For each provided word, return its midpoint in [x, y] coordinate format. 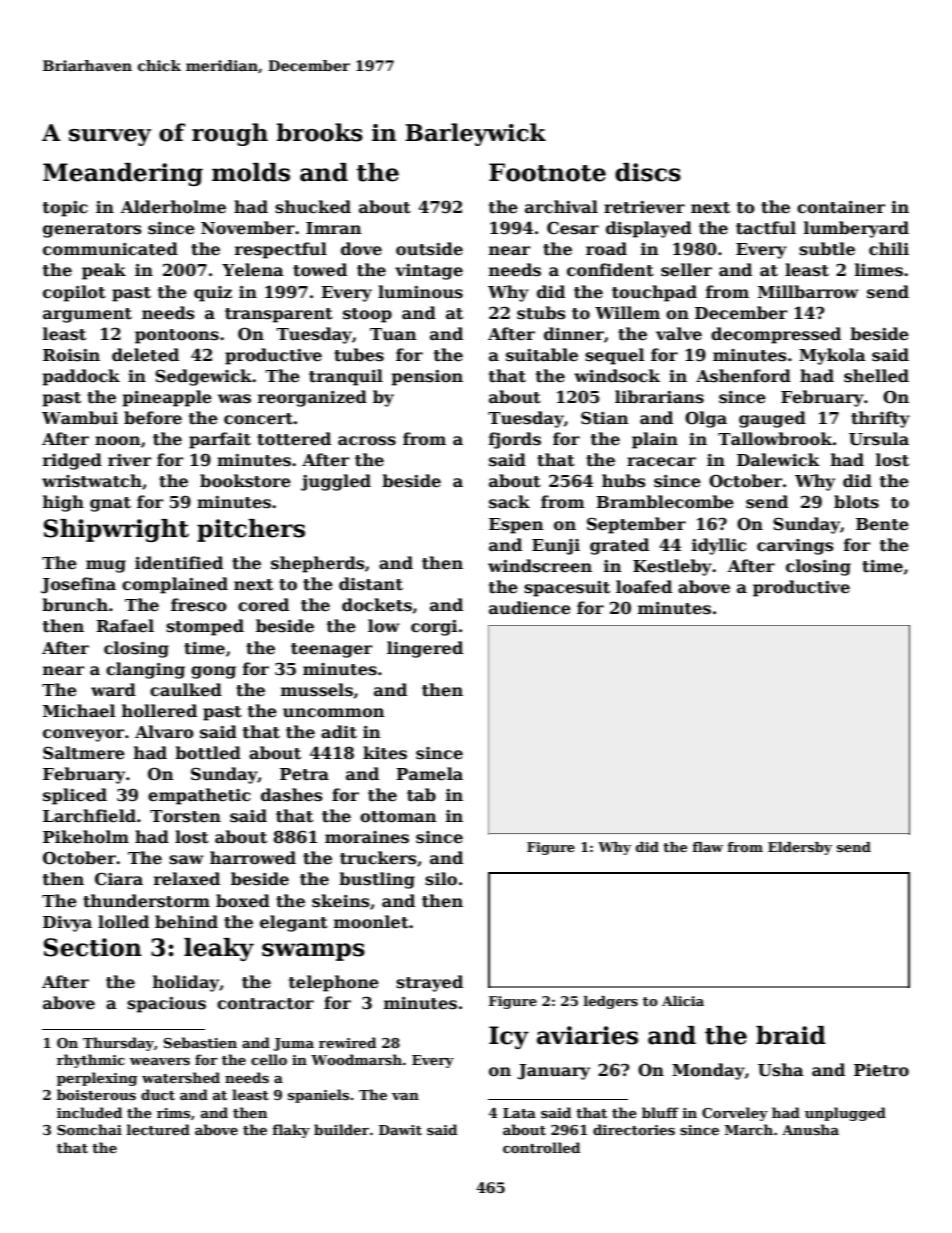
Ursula [879, 439]
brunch [75, 605]
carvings [795, 547]
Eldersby [800, 848]
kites [385, 753]
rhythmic [91, 1061]
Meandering [123, 174]
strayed [429, 983]
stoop [367, 315]
